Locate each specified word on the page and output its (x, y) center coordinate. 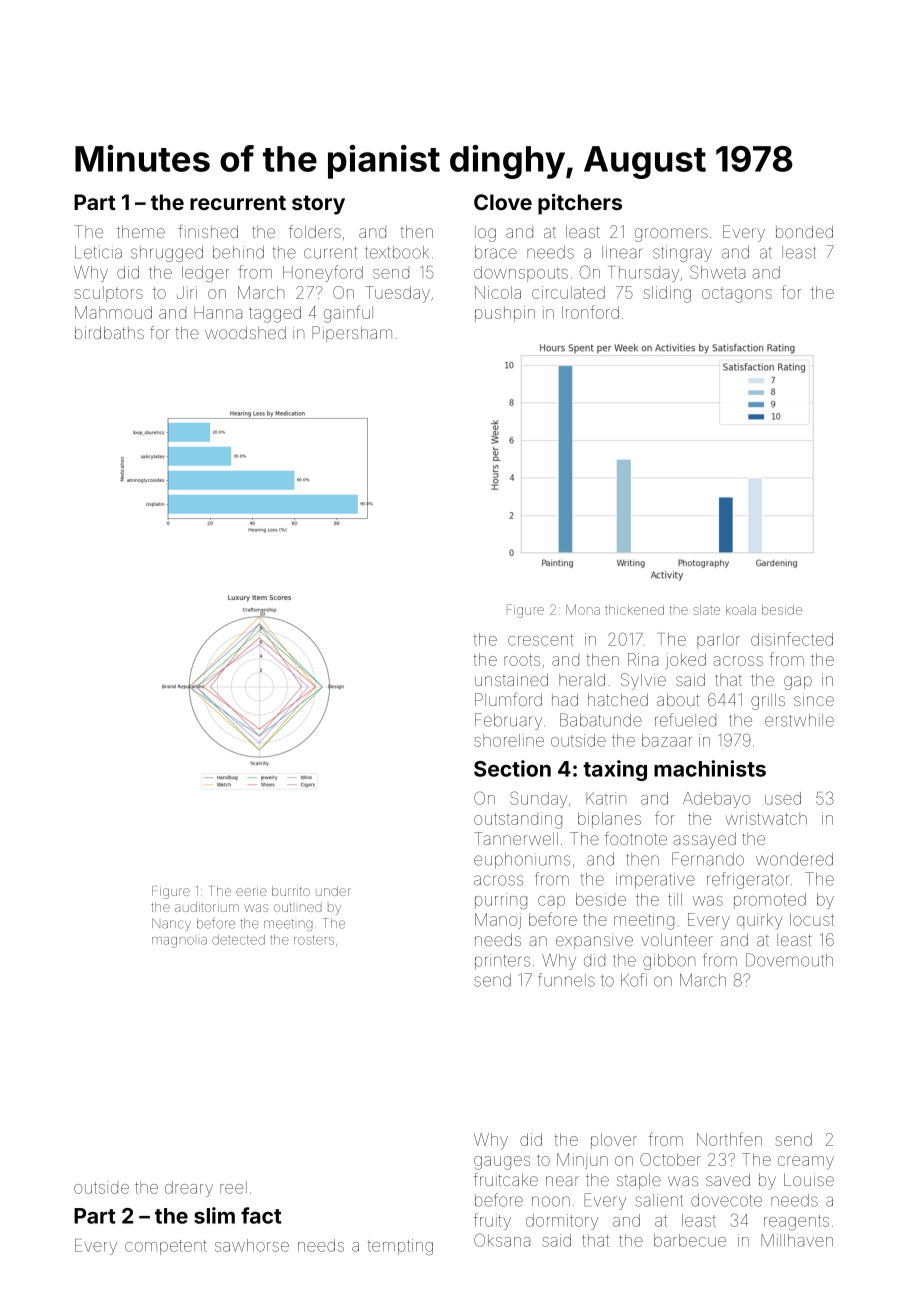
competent (166, 1247)
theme (141, 231)
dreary (189, 1189)
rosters (314, 940)
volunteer (677, 939)
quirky (760, 921)
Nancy (171, 924)
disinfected (792, 639)
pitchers (580, 204)
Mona (583, 610)
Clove (503, 202)
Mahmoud (113, 312)
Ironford (590, 312)
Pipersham (352, 334)
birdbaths (109, 332)
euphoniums (522, 861)
